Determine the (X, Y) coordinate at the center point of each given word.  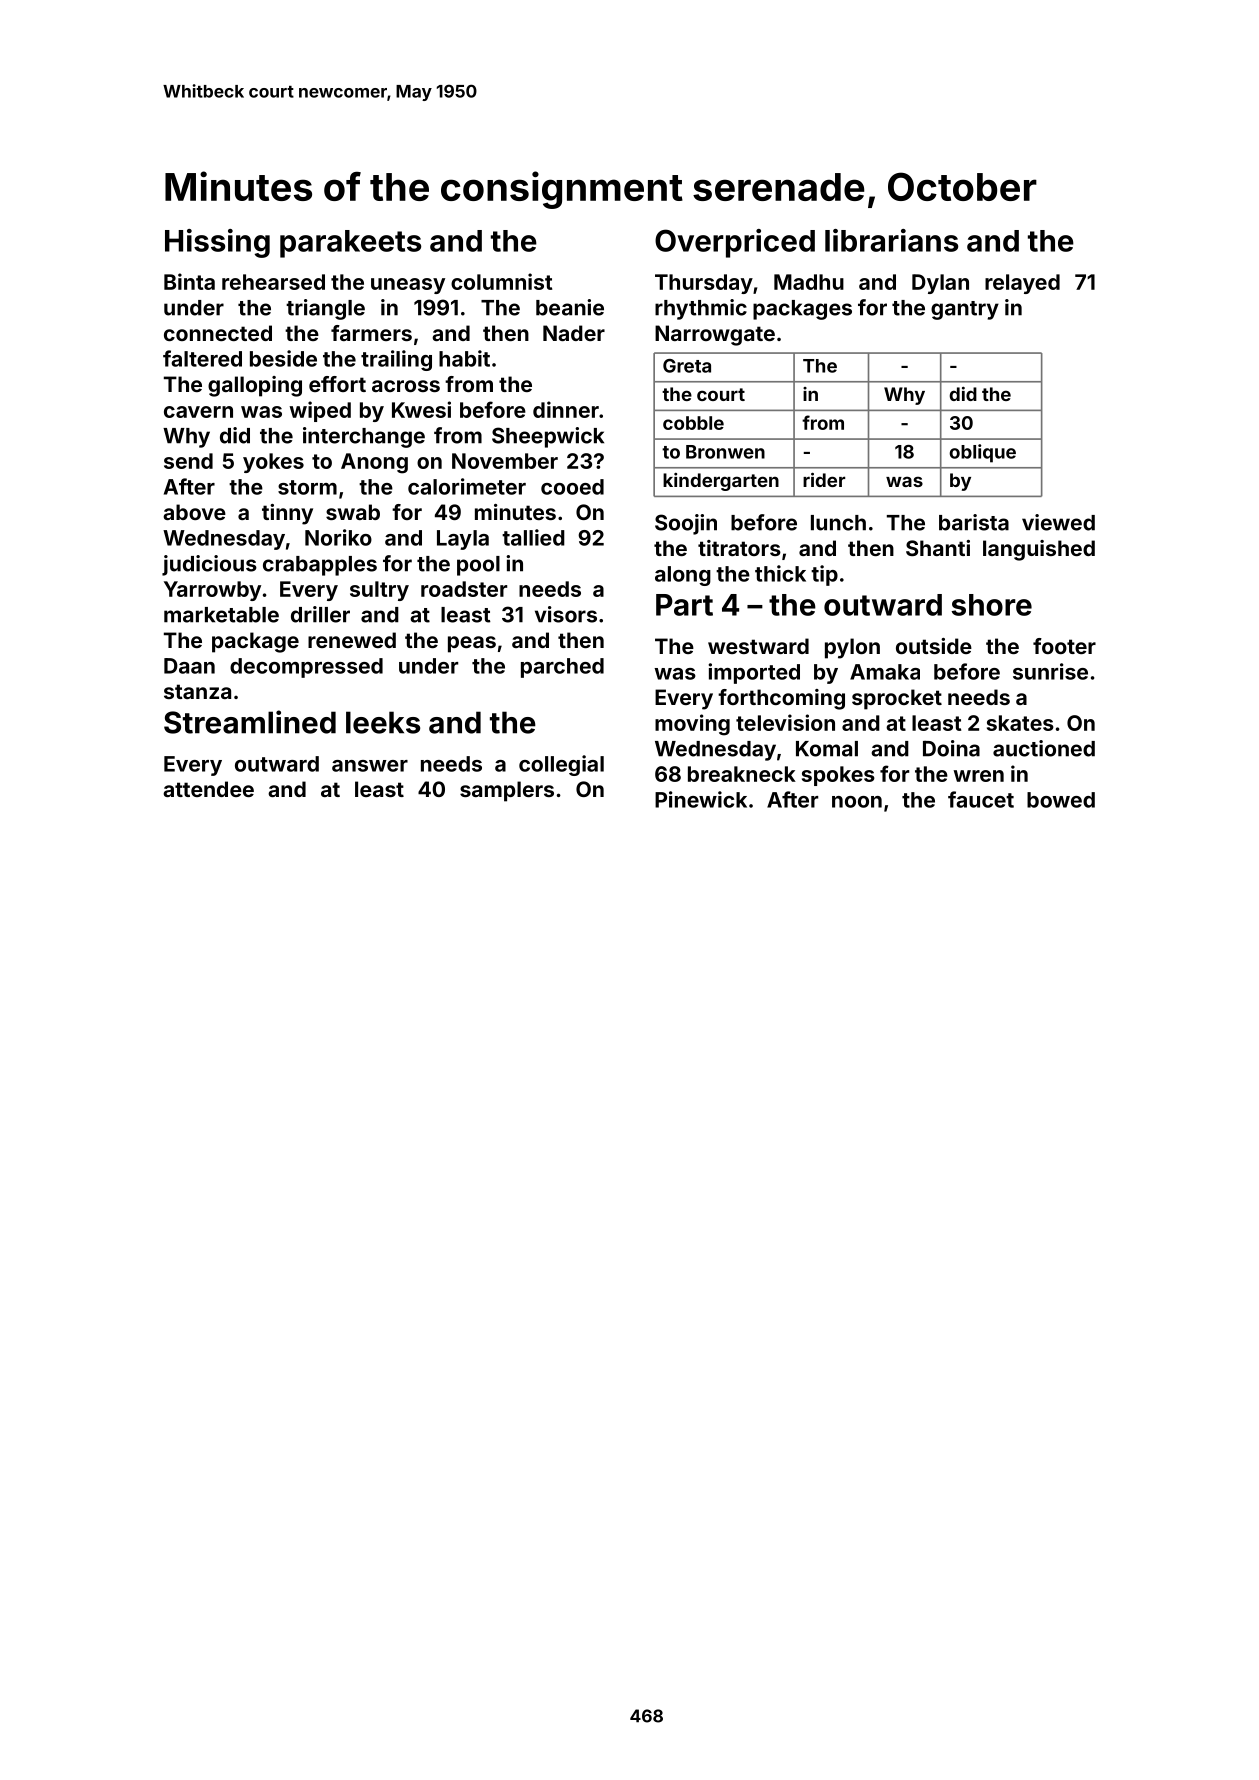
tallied (533, 537)
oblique (982, 453)
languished (1039, 550)
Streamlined (250, 722)
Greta (687, 366)
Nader (574, 333)
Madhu (809, 282)
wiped (320, 411)
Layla (463, 540)
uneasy (408, 286)
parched (562, 668)
